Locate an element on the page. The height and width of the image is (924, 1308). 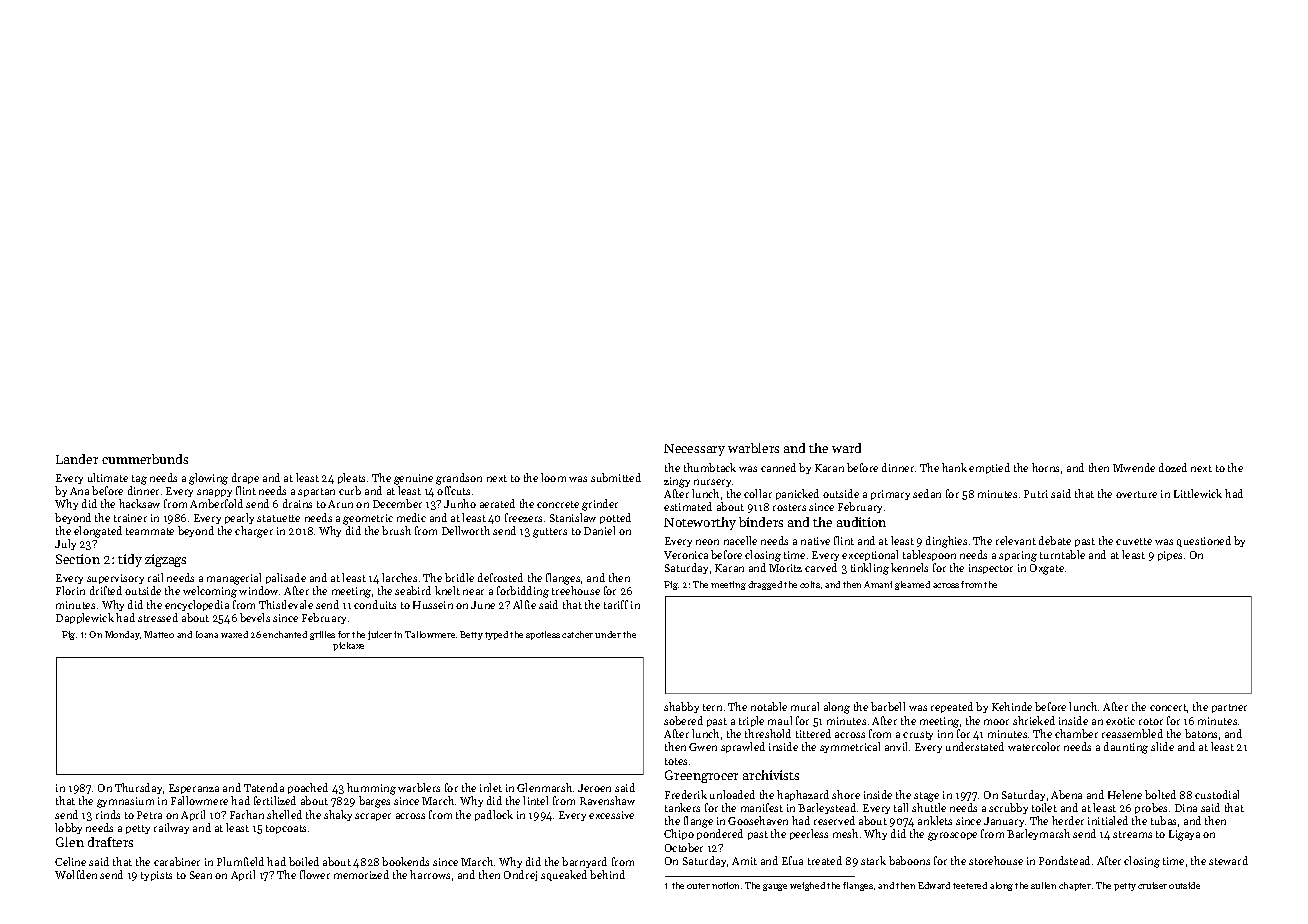
gauge is located at coordinates (775, 887).
